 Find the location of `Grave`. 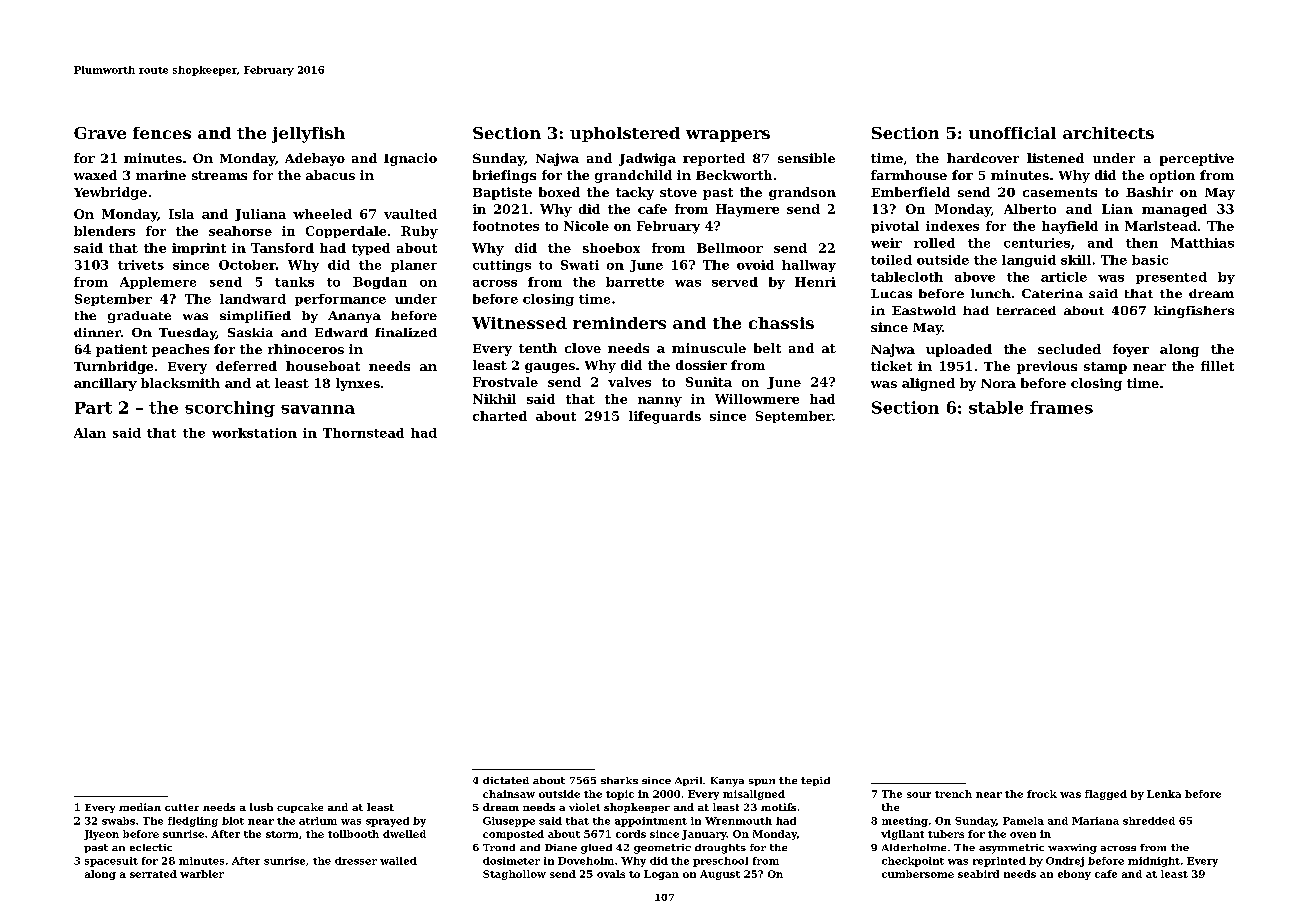

Grave is located at coordinates (100, 133).
